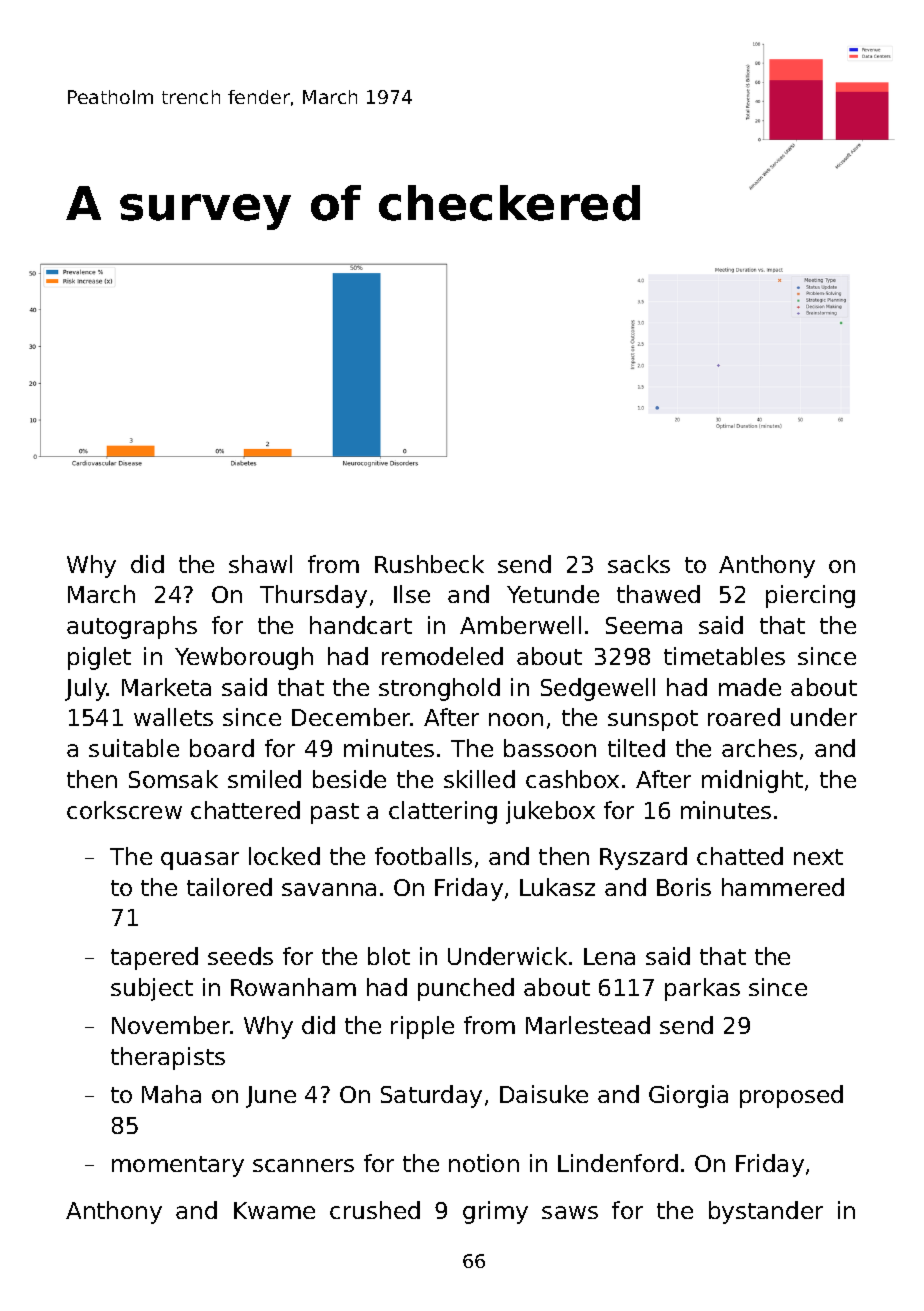  What do you see at coordinates (171, 1094) in the screenshot?
I see `Maha` at bounding box center [171, 1094].
